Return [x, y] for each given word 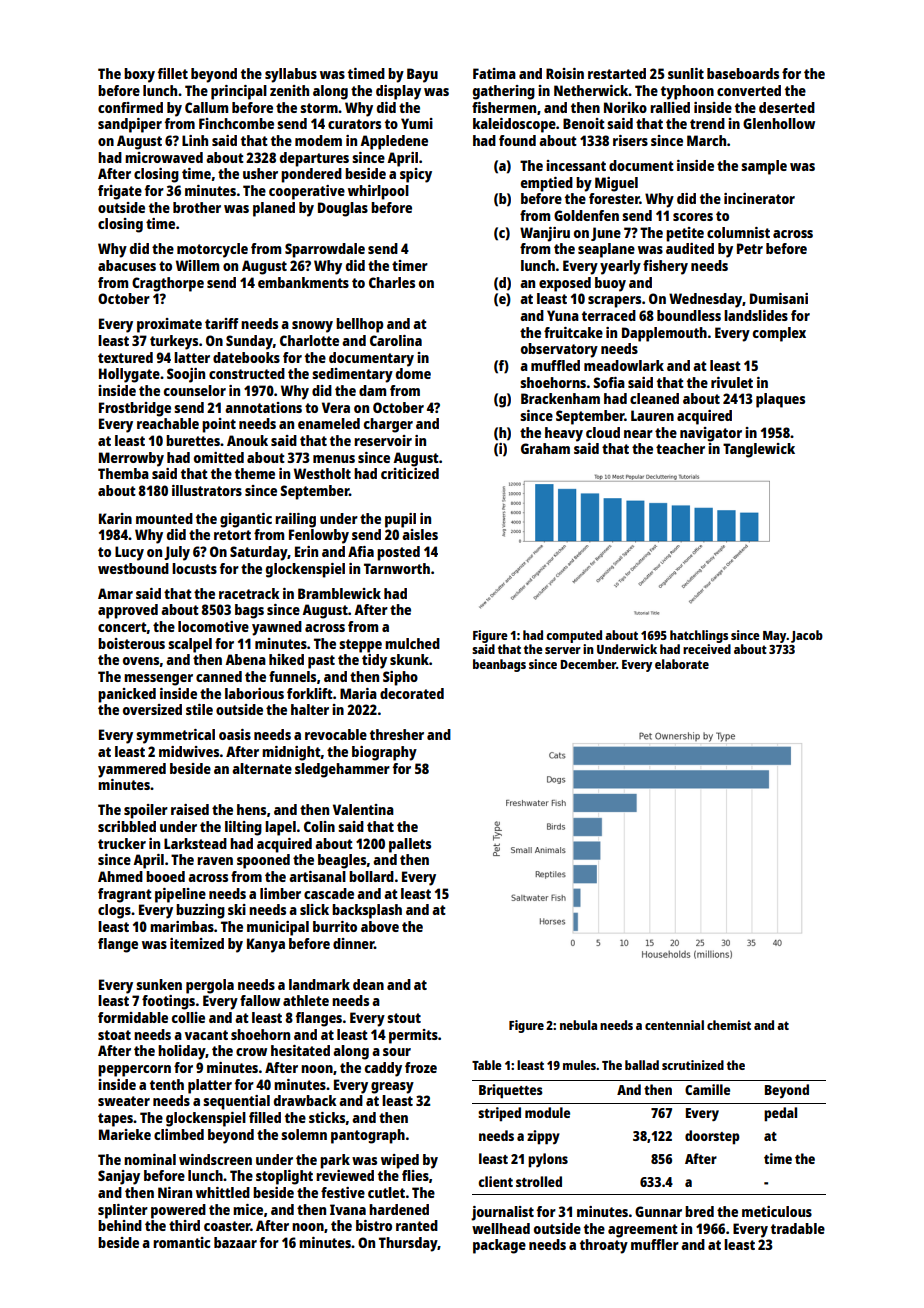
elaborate [682, 664]
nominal [150, 1159]
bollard [371, 876]
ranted [417, 1225]
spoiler [146, 811]
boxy [139, 75]
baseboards [743, 73]
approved [128, 611]
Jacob [807, 636]
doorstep [712, 1137]
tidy [374, 661]
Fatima [494, 73]
